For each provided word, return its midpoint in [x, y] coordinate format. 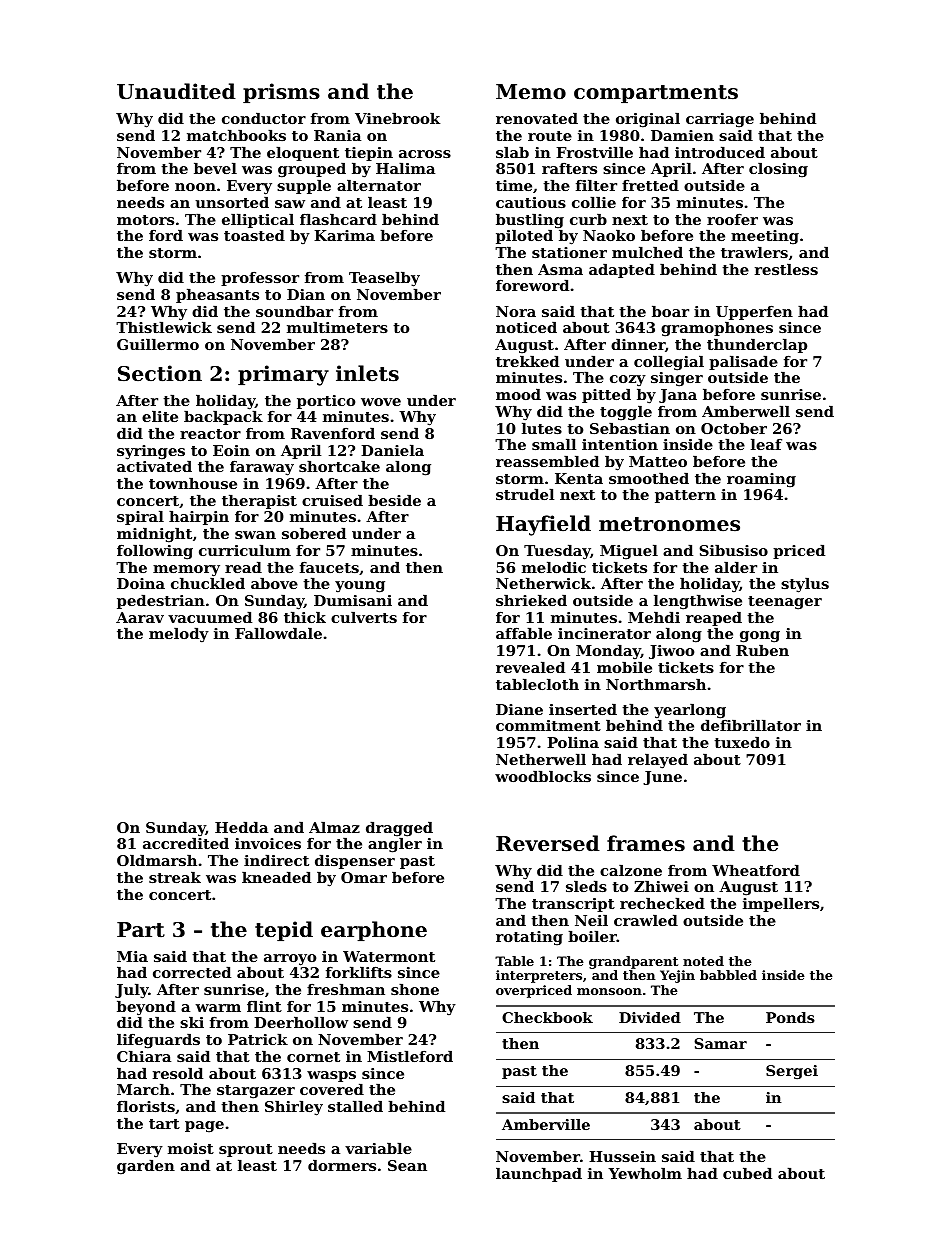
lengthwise [698, 602]
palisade [743, 363]
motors [145, 220]
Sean [407, 1165]
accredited [186, 843]
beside [394, 500]
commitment [548, 725]
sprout [246, 1150]
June [662, 778]
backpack [223, 418]
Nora [516, 311]
